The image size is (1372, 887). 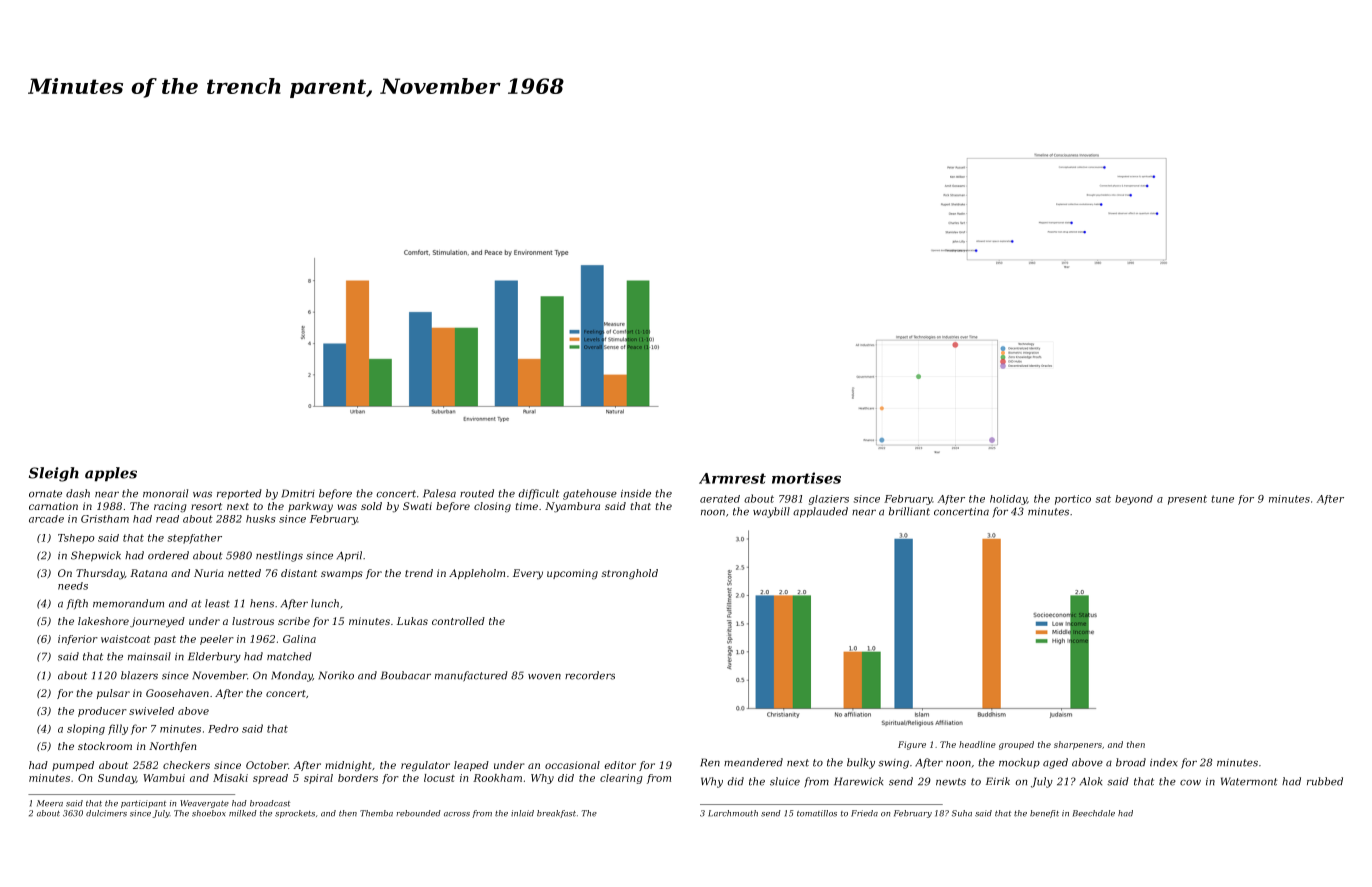 I want to click on sharpeners, so click(x=1078, y=745).
